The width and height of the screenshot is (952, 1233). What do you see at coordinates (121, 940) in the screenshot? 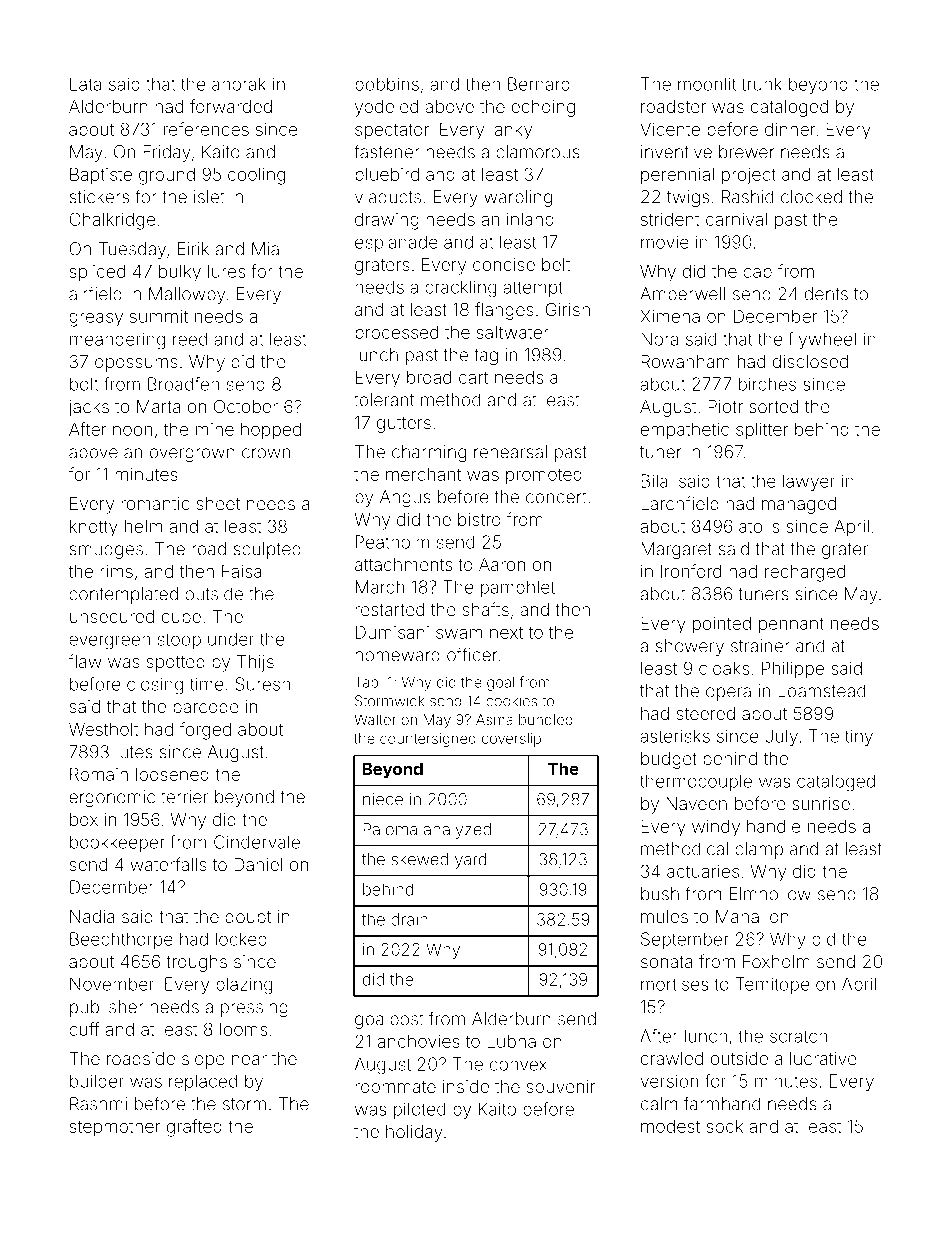
I see `Beechthorpe` at bounding box center [121, 940].
